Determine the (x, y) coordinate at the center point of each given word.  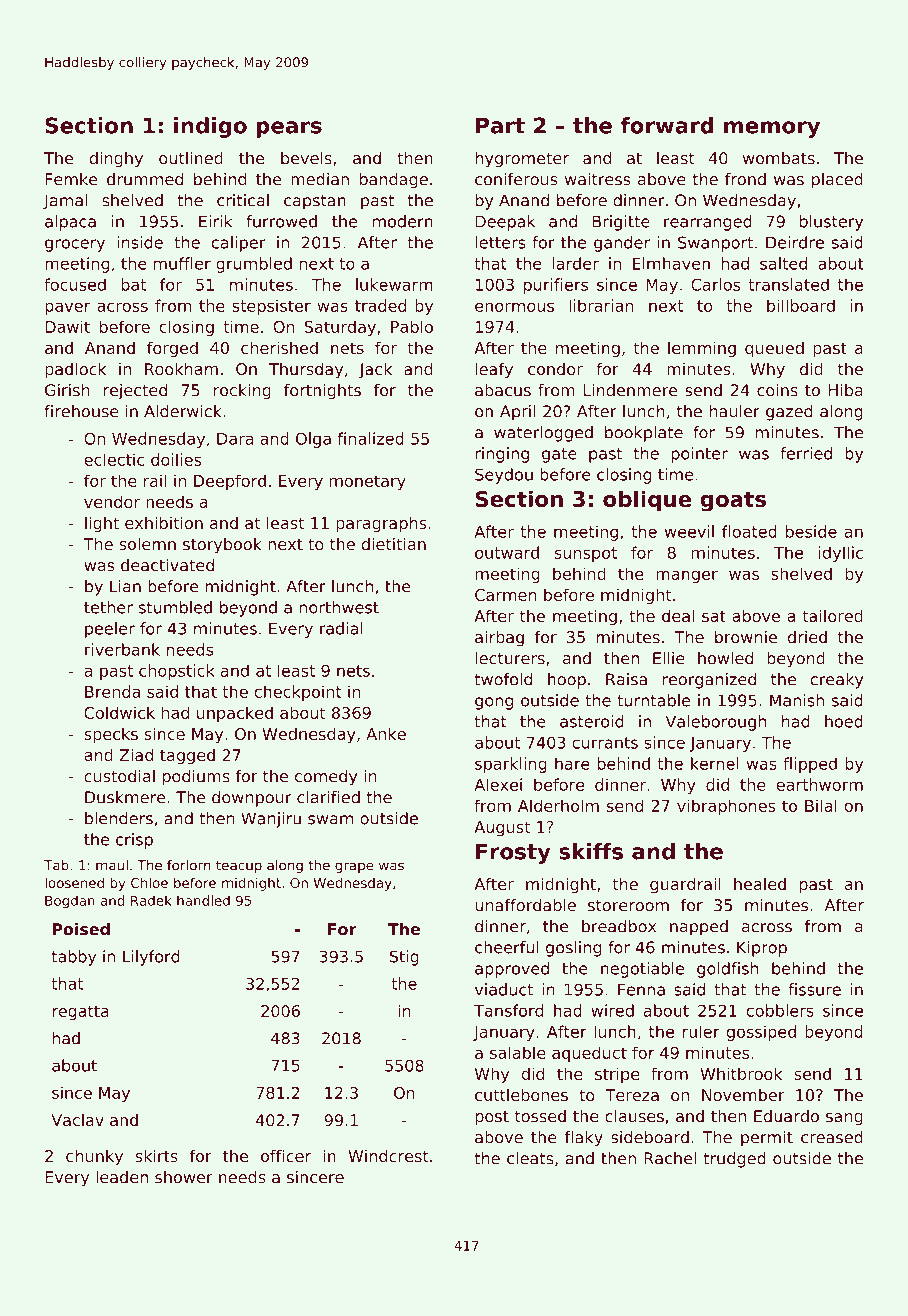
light (102, 524)
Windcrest (388, 1155)
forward (667, 125)
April (517, 413)
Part (500, 125)
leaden (122, 1177)
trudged (735, 1160)
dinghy (116, 160)
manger (687, 577)
